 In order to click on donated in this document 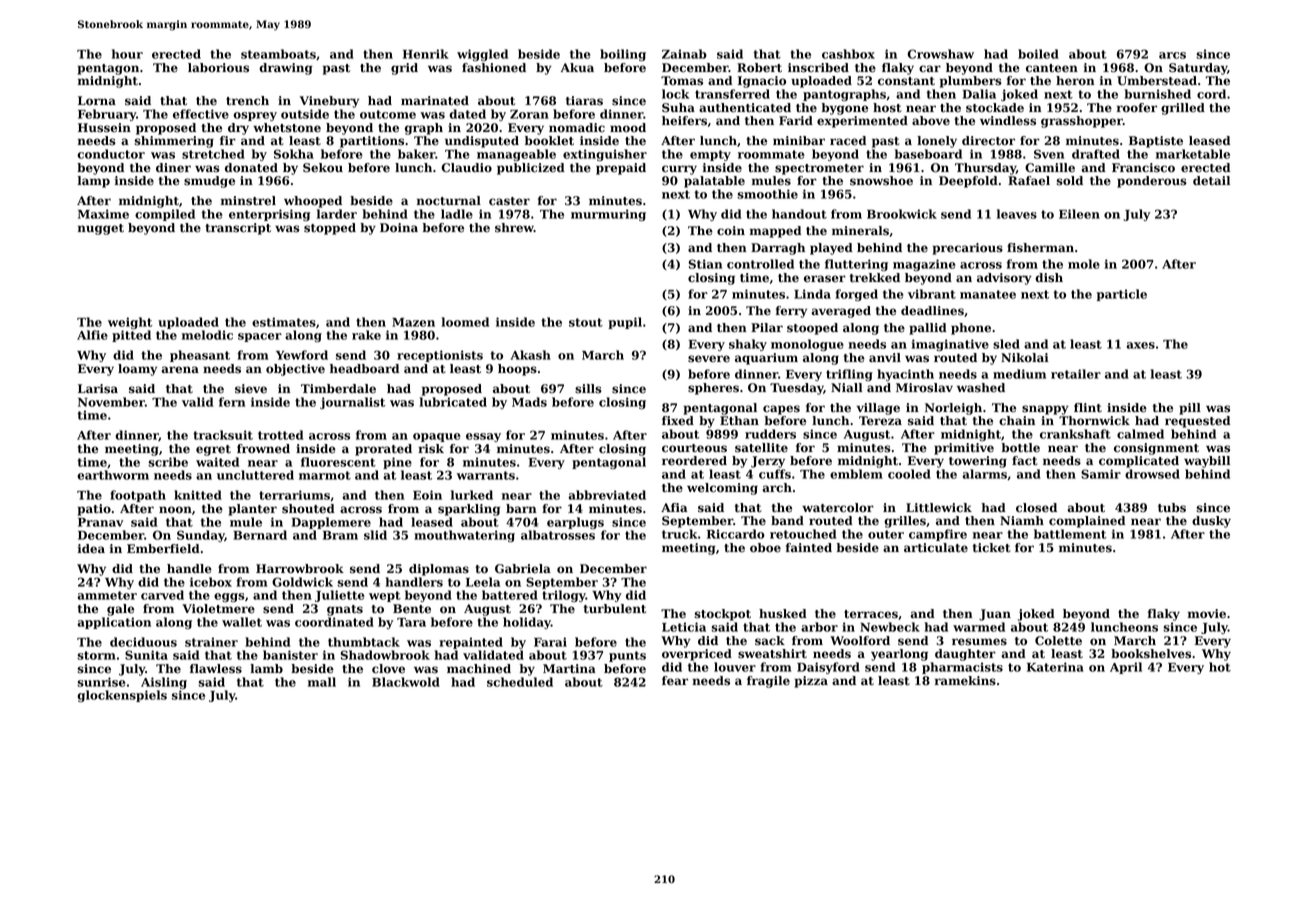, I will do `click(251, 168)`.
